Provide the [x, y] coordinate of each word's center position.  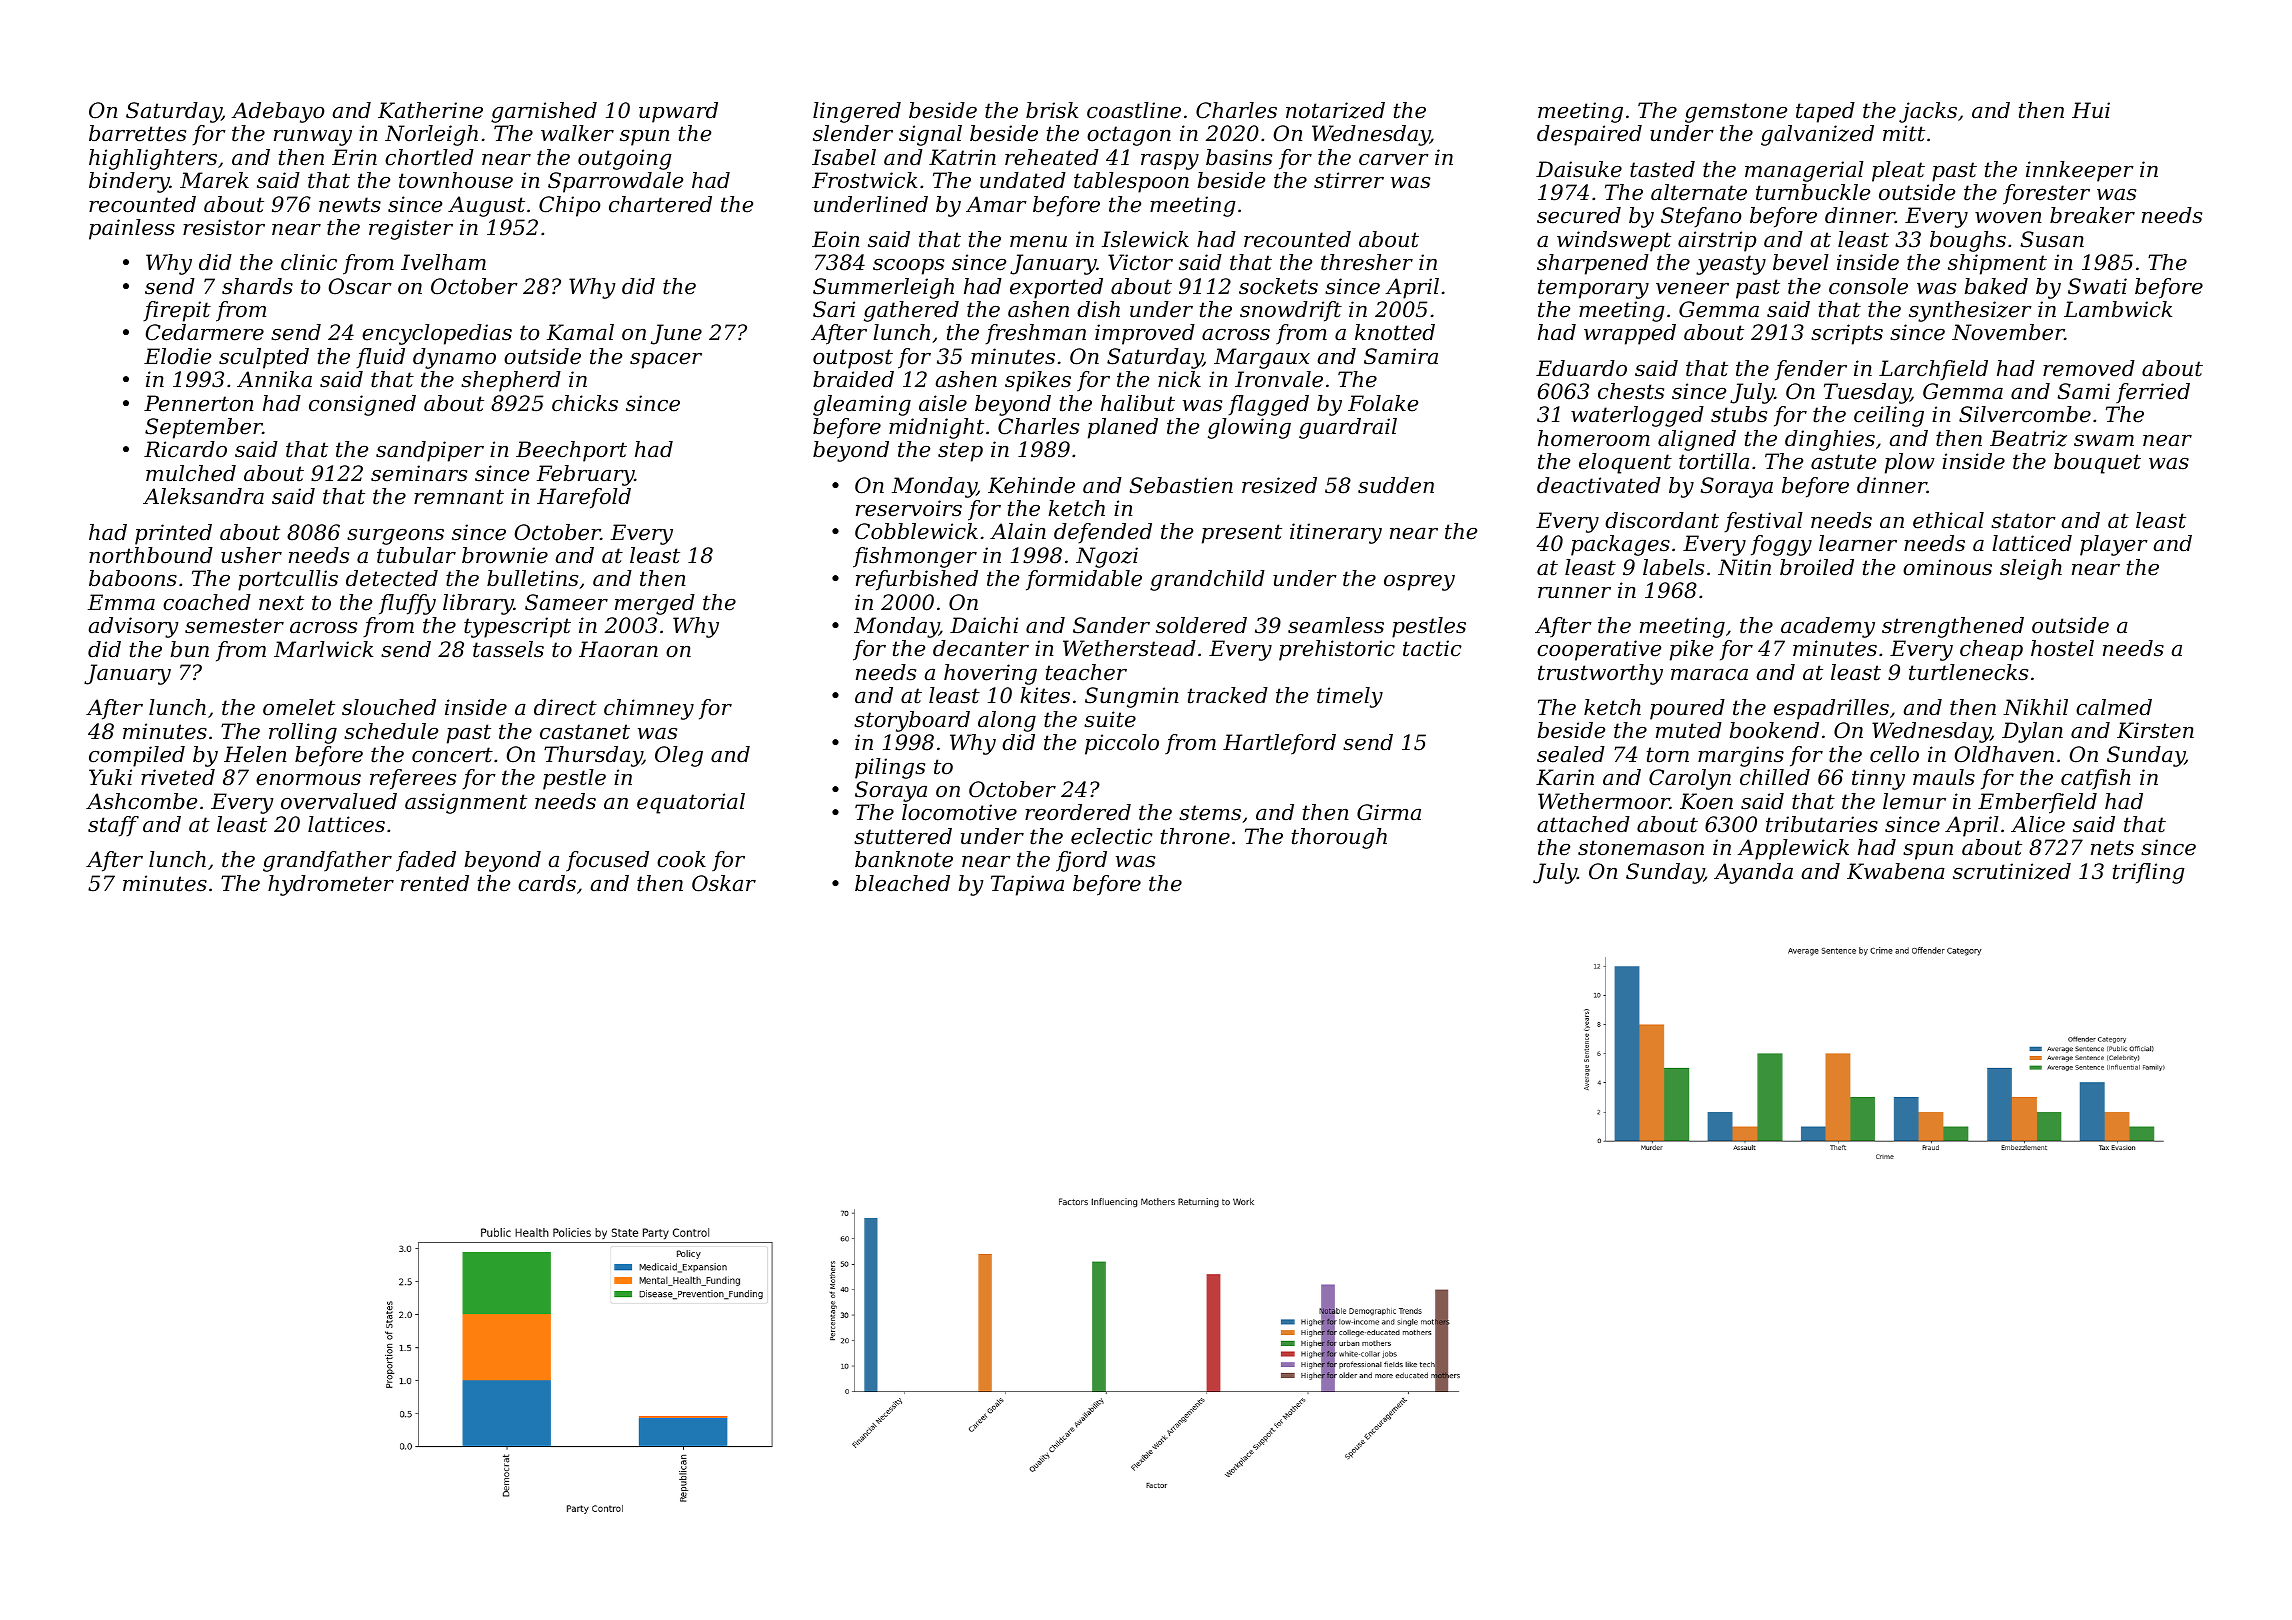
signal [930, 135]
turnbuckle [1813, 192]
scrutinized [2012, 871]
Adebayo [277, 112]
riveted [178, 777]
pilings [890, 768]
